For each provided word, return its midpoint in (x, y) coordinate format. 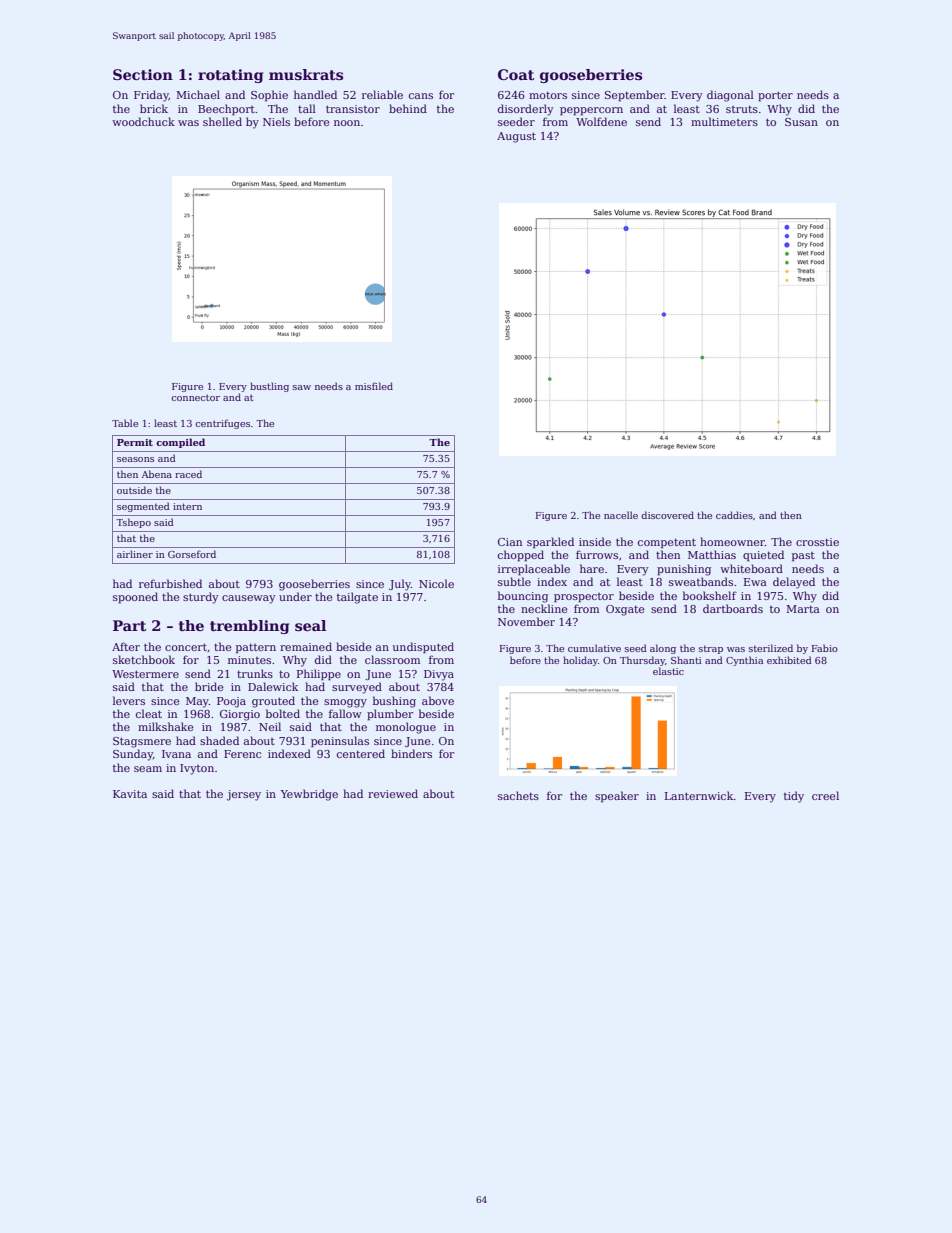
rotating (230, 76)
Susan (801, 122)
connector (195, 397)
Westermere (145, 674)
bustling (269, 387)
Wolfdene (601, 121)
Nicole (436, 583)
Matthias (712, 554)
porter (775, 96)
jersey (244, 795)
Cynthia (744, 661)
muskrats (306, 74)
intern (187, 506)
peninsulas (340, 742)
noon (347, 123)
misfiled (374, 386)
